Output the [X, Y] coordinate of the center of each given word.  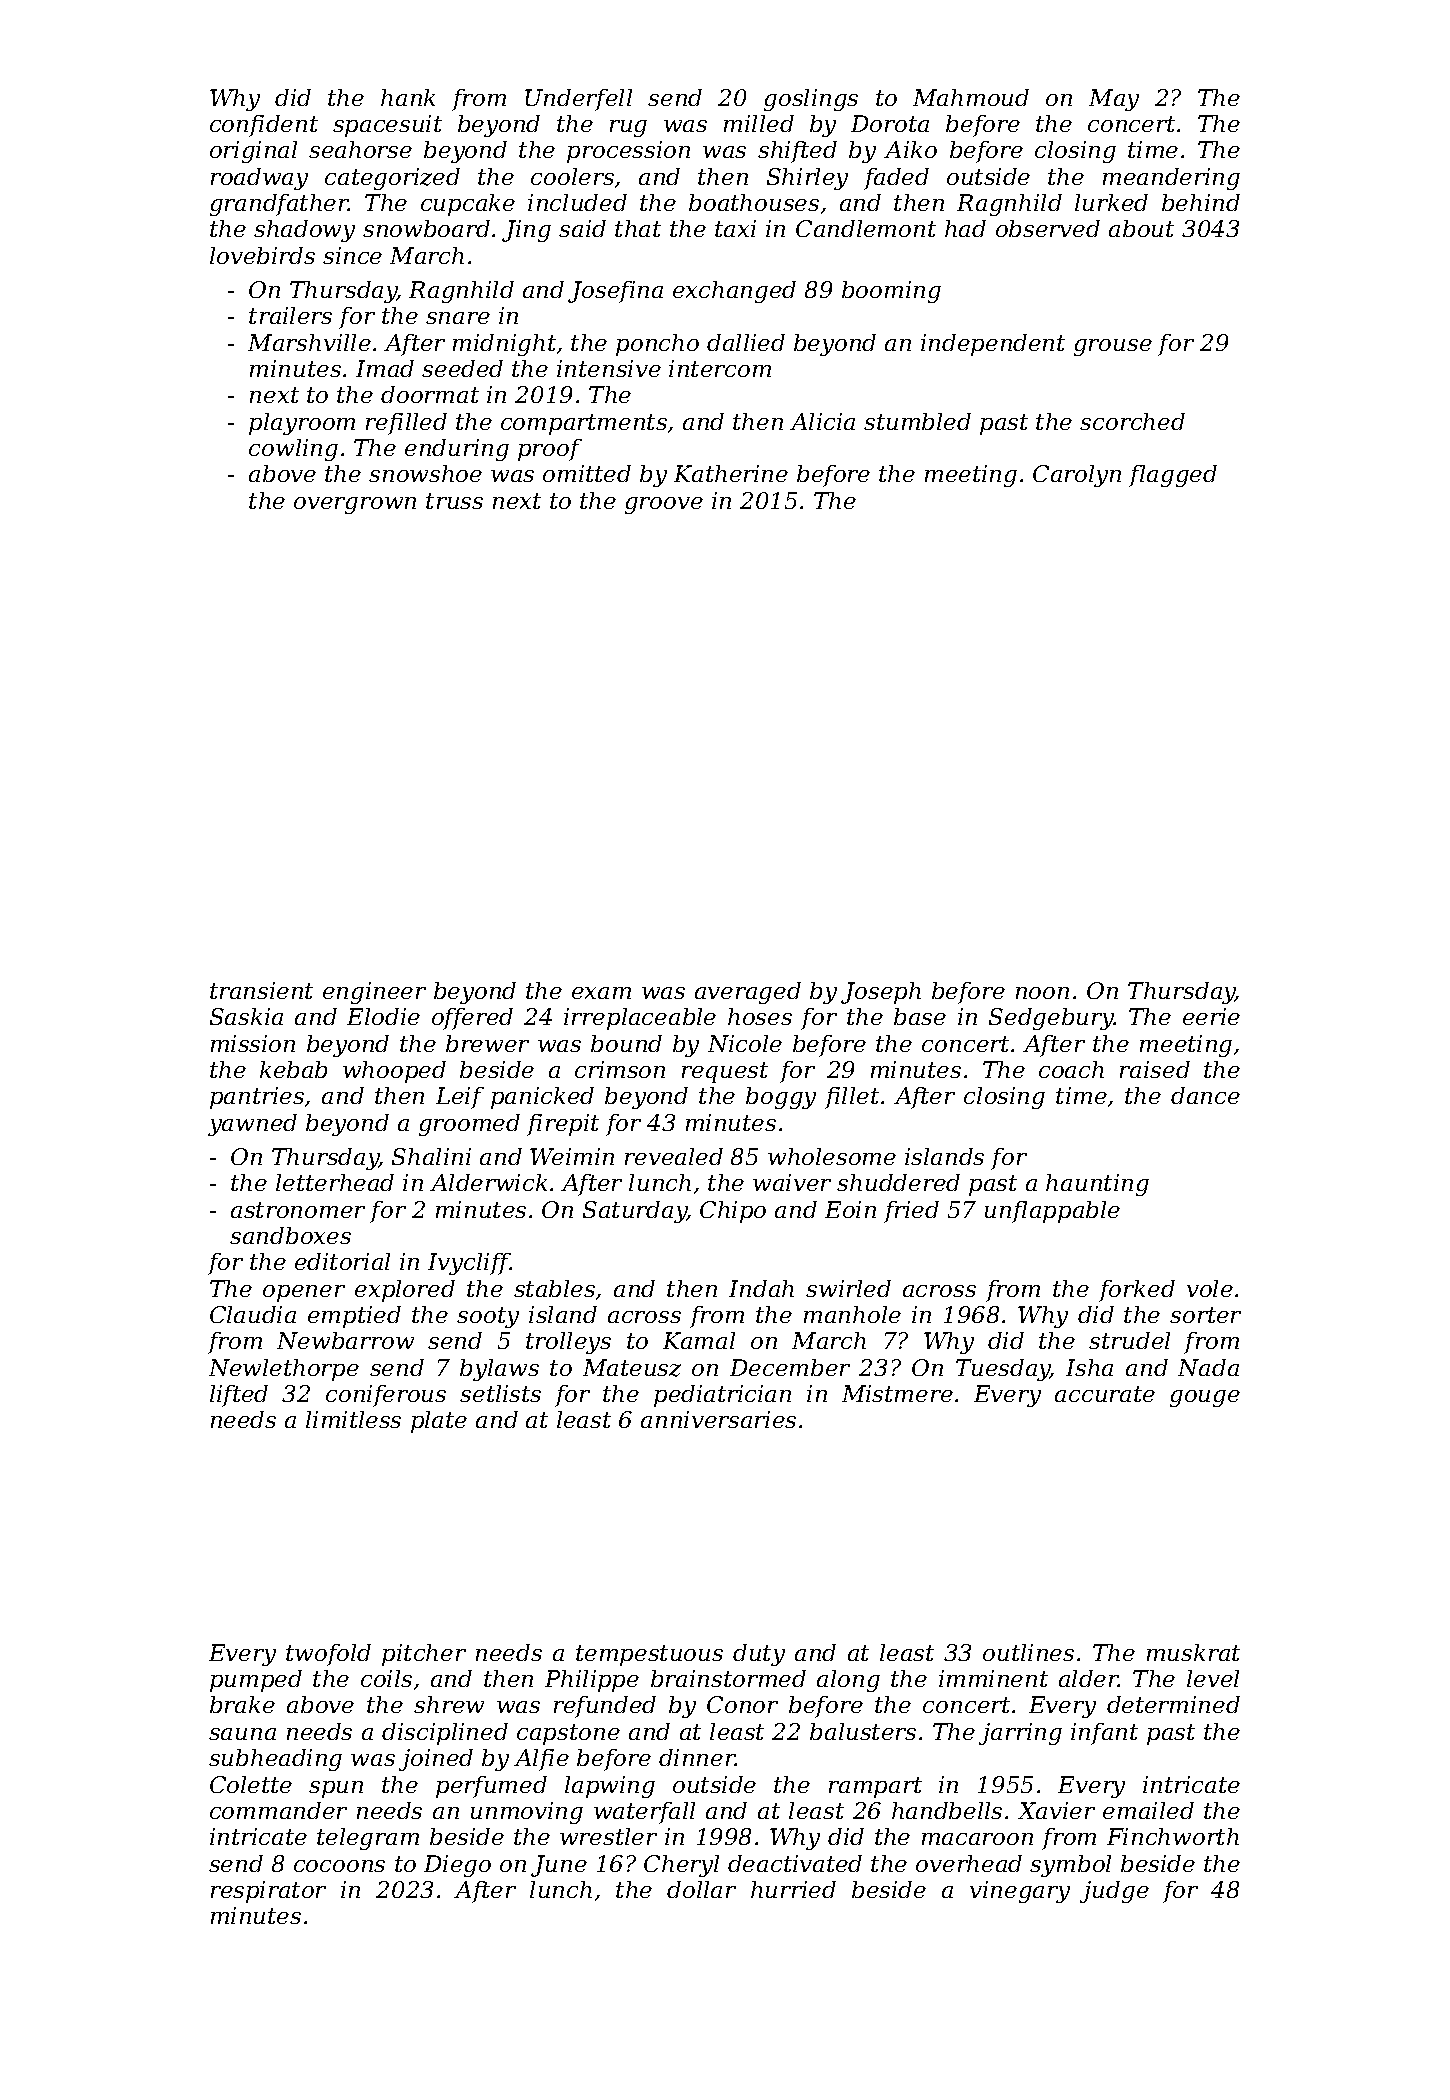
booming [891, 292]
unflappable [1052, 1212]
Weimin [572, 1156]
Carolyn [1077, 476]
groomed [469, 1125]
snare [458, 318]
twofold [328, 1655]
